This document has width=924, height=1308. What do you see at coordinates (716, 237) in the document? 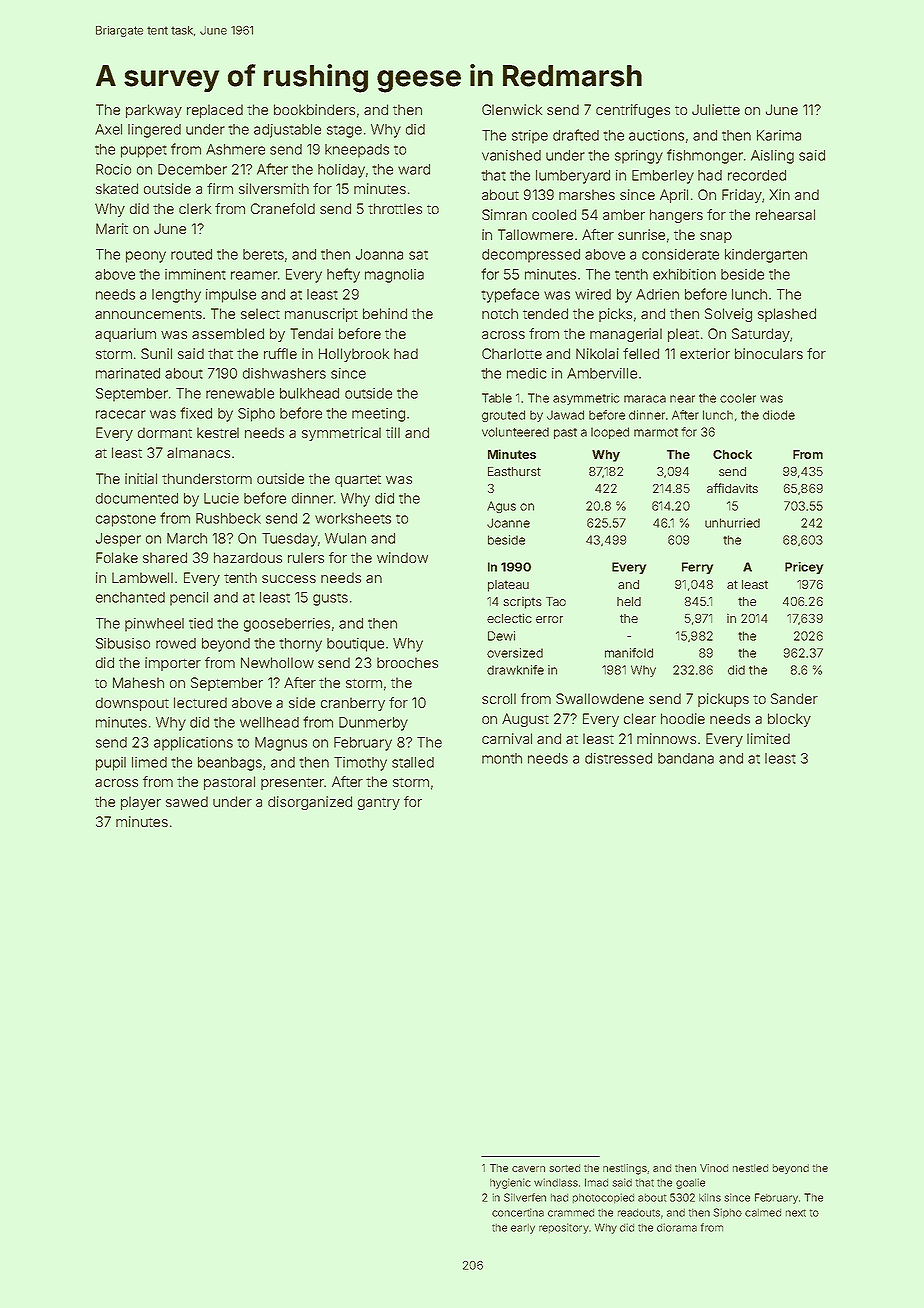
I see `snap` at bounding box center [716, 237].
